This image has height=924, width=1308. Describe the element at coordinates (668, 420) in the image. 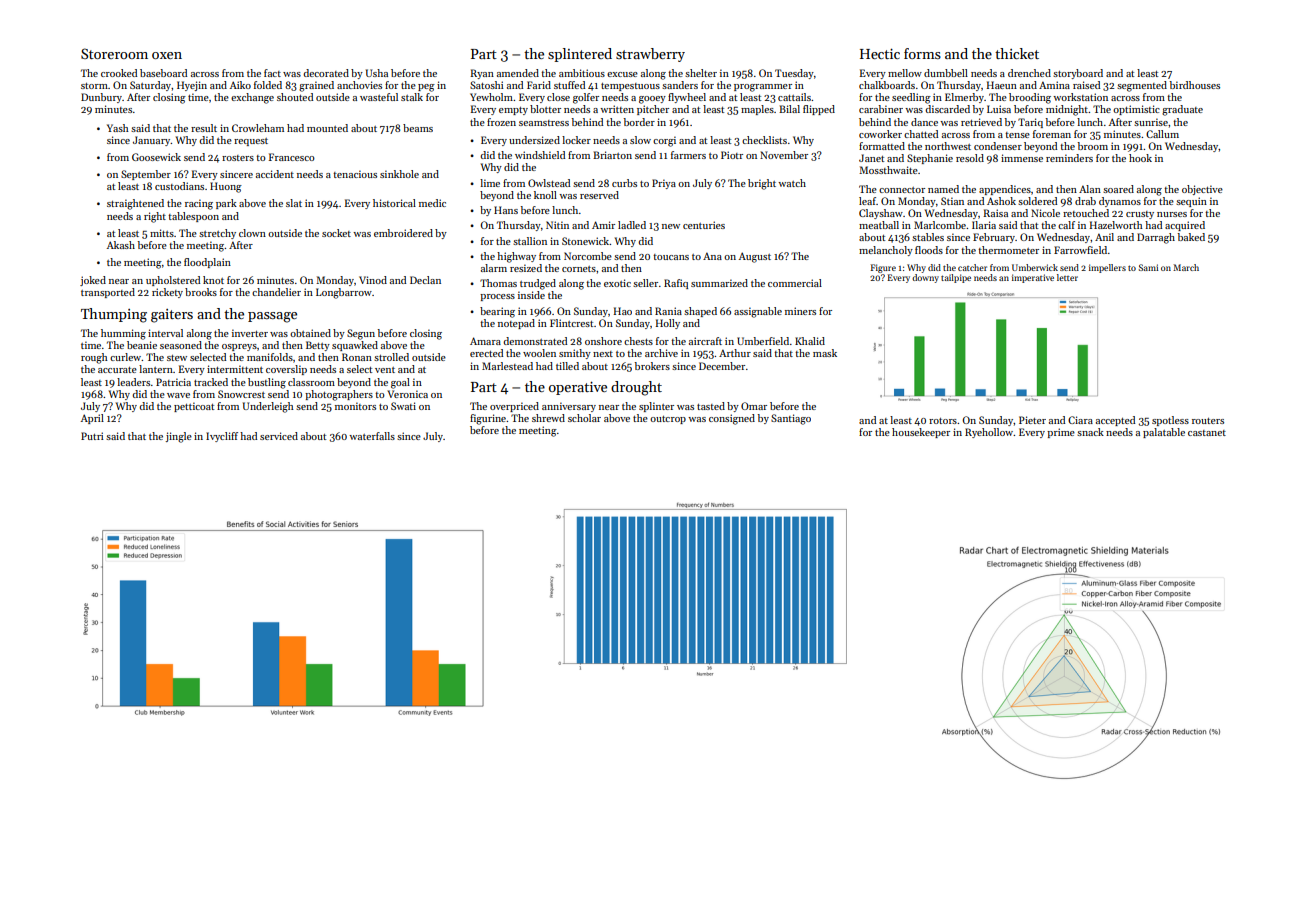

I see `outcrop` at that location.
